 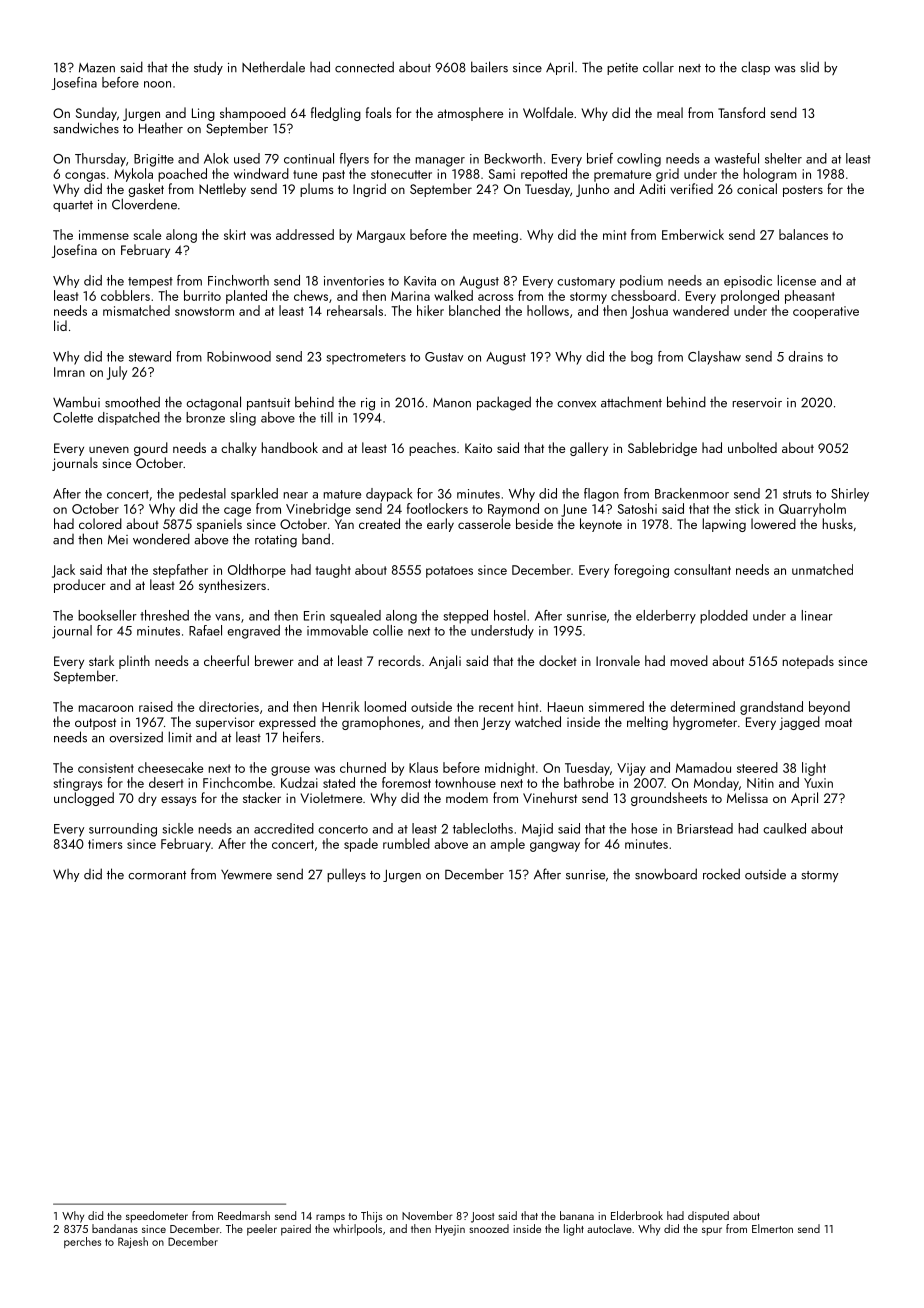 I want to click on bailers, so click(x=489, y=67).
